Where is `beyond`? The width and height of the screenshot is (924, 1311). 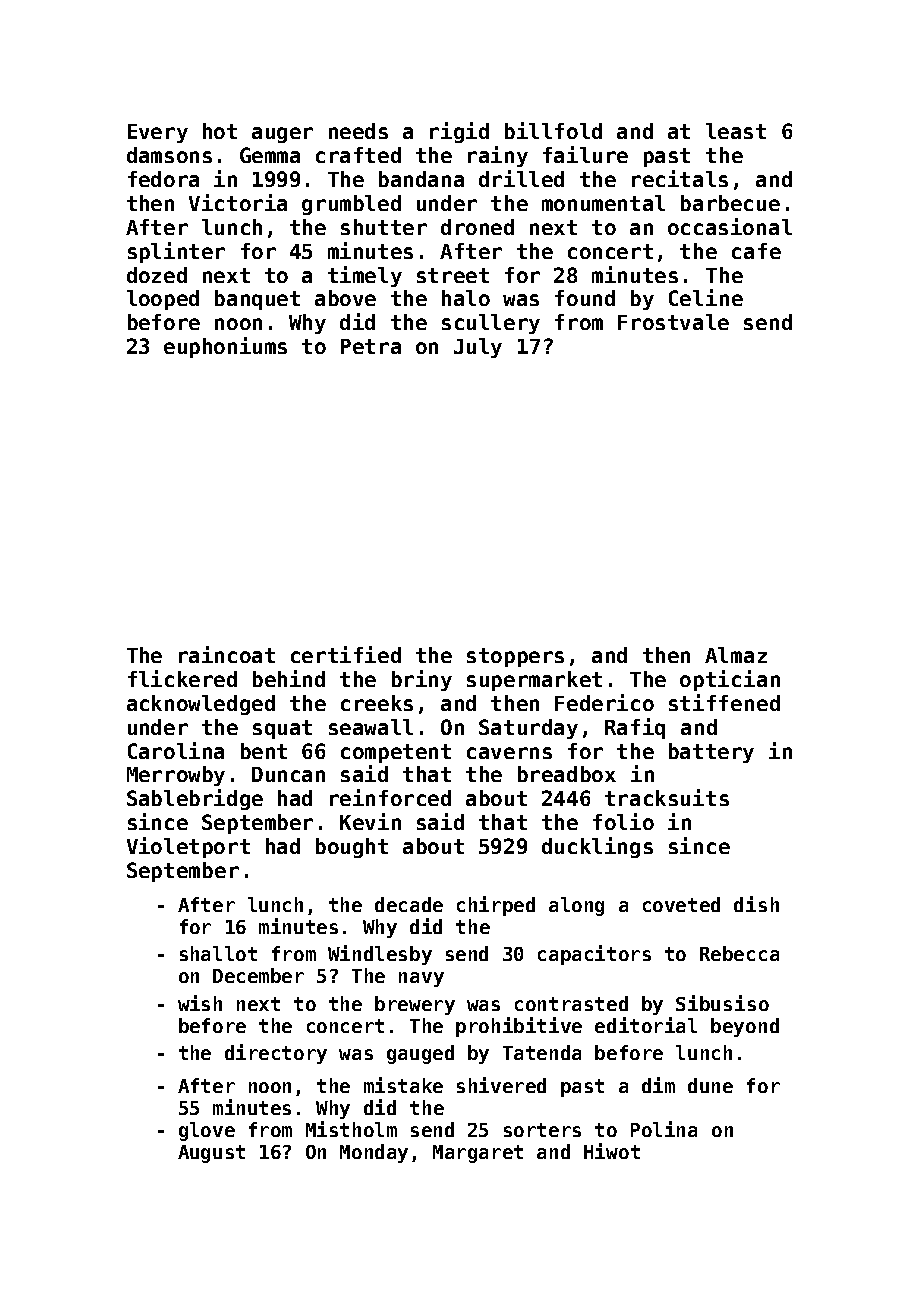
beyond is located at coordinates (745, 1027).
